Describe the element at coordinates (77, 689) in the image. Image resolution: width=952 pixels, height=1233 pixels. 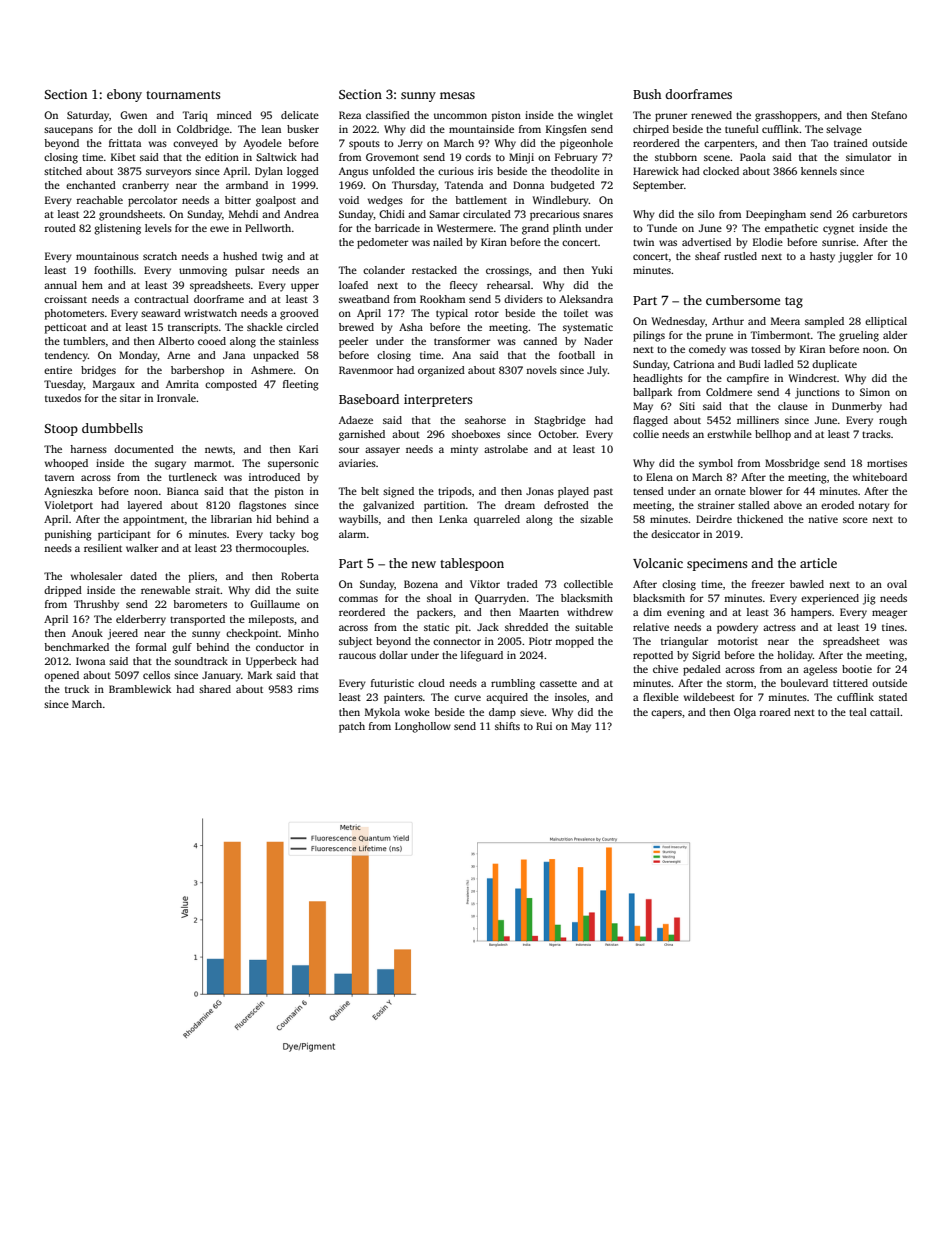
I see `truck` at that location.
